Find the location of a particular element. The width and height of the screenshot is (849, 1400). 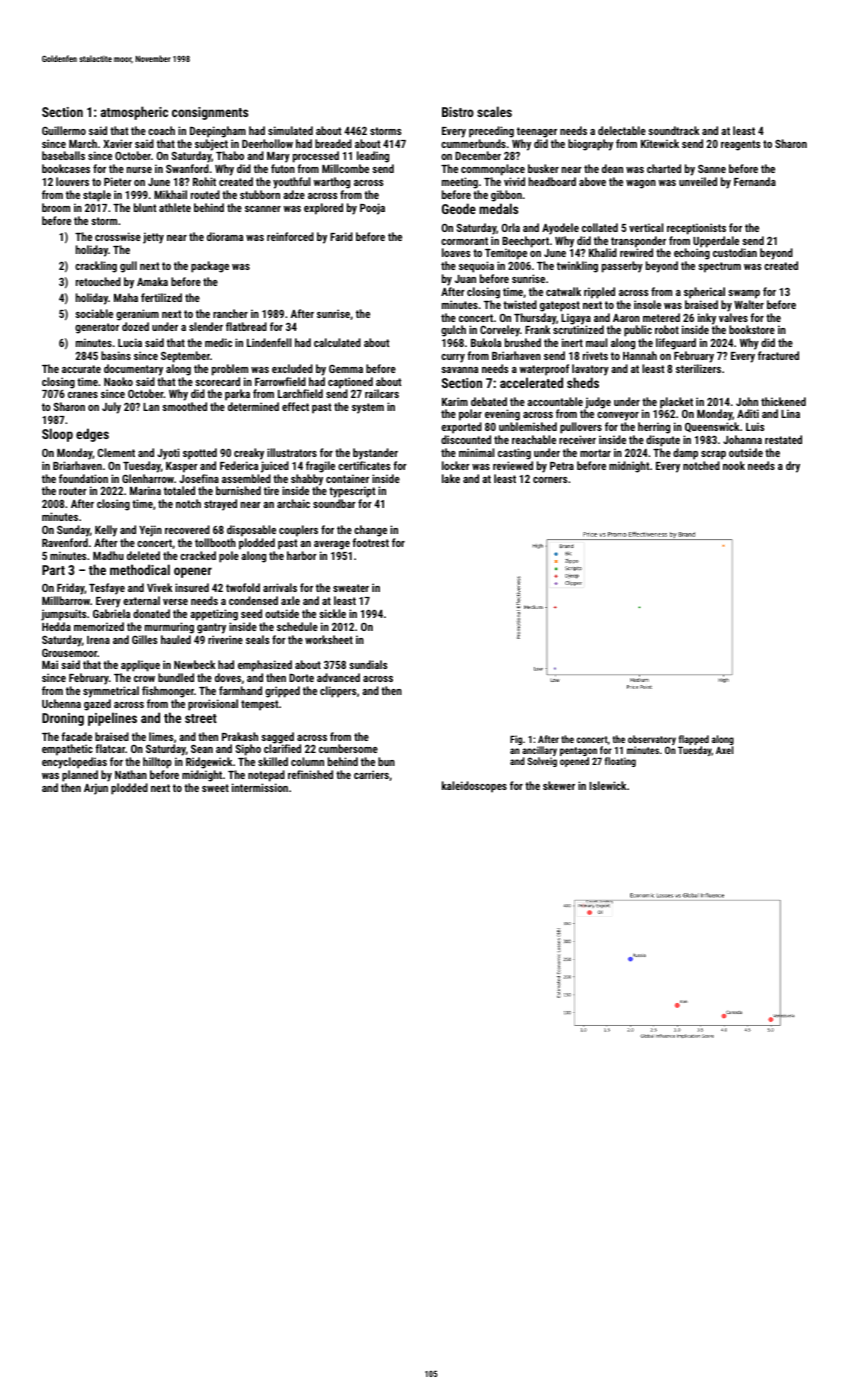

seals is located at coordinates (257, 639).
